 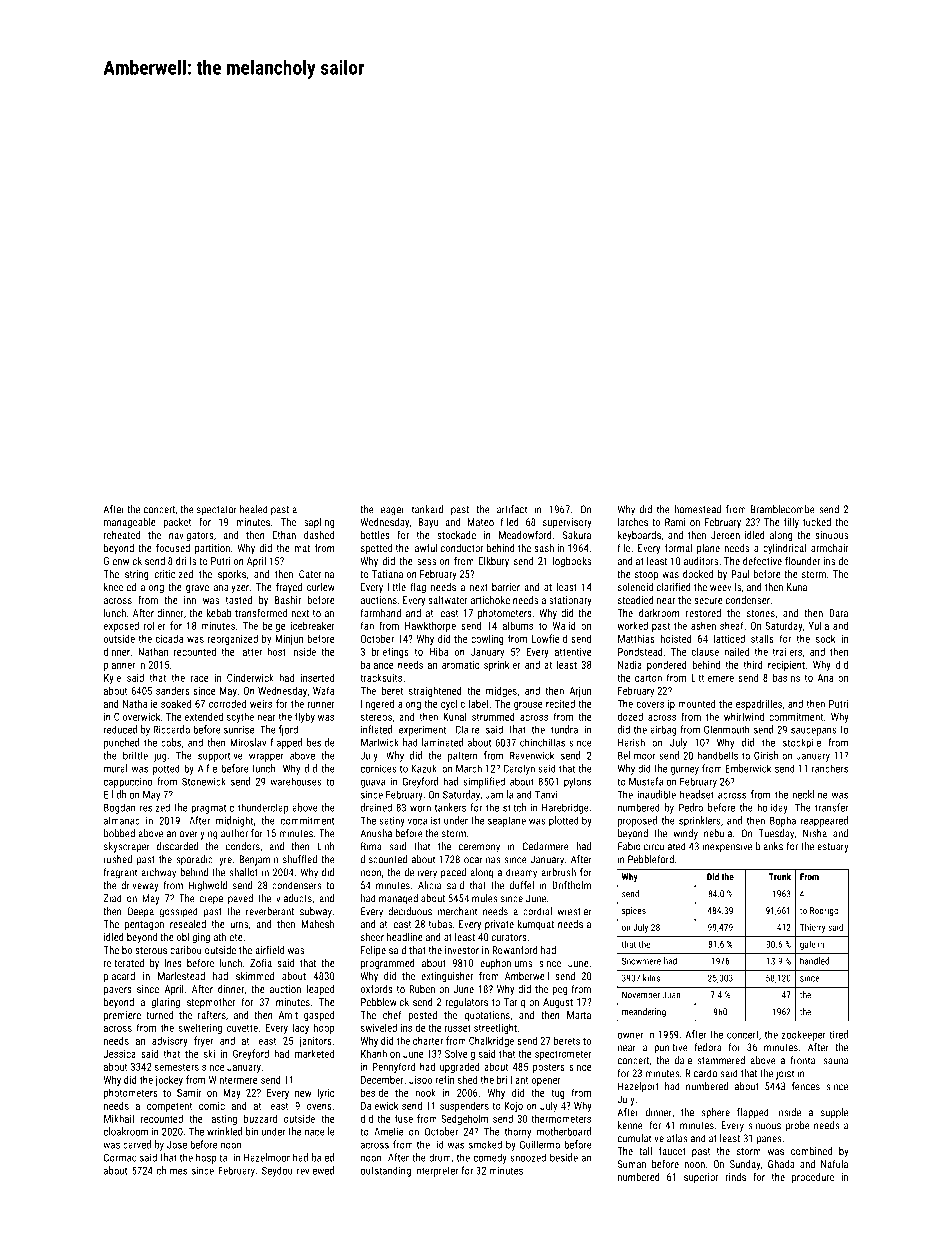 What do you see at coordinates (433, 561) in the document?
I see `session` at bounding box center [433, 561].
